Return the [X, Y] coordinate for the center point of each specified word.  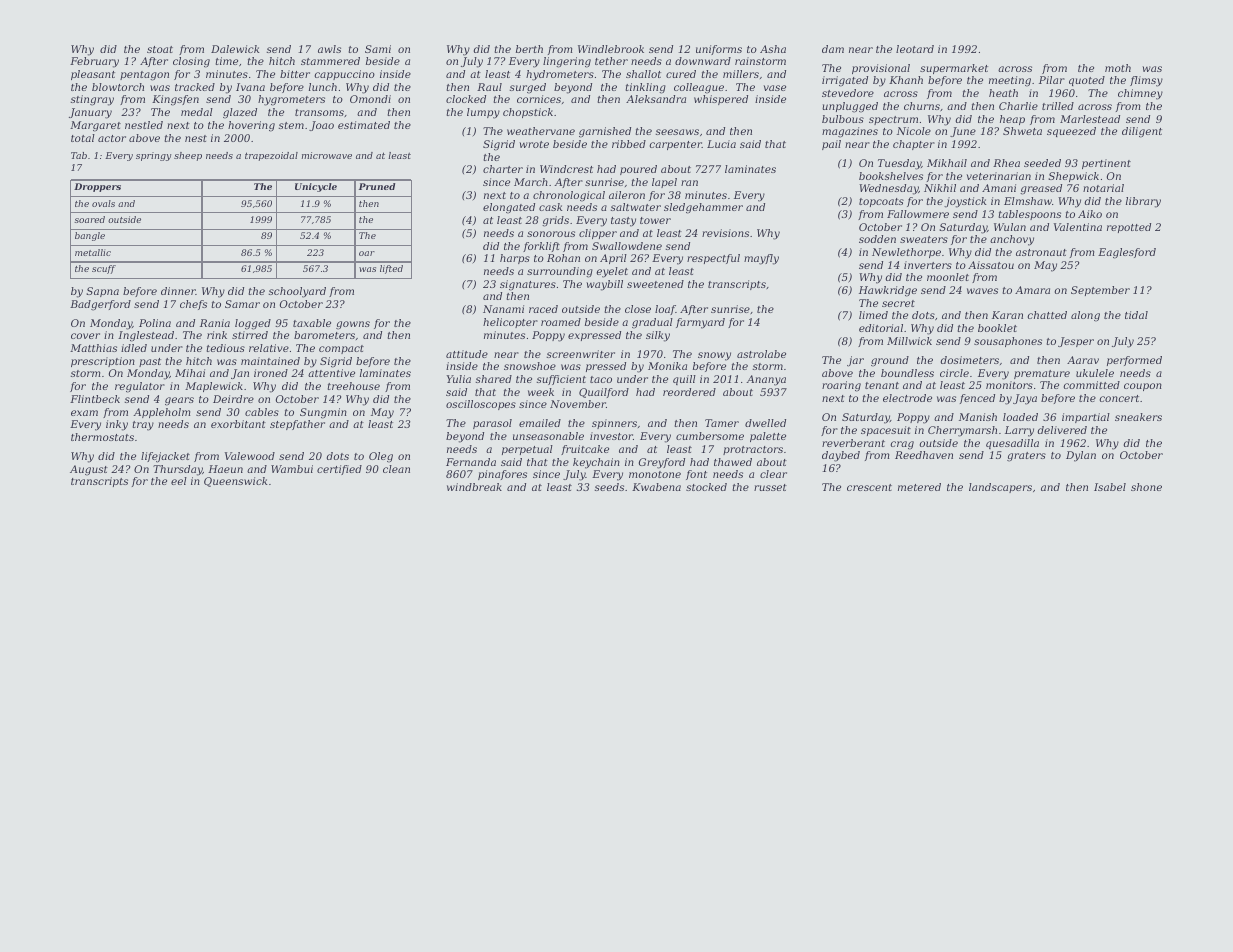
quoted [1087, 81]
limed [873, 315]
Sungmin [323, 413]
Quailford [604, 393]
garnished [605, 132]
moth [1118, 68]
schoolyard [297, 292]
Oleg [381, 457]
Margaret [95, 126]
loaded [1020, 417]
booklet [997, 328]
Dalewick [235, 49]
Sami [378, 49]
